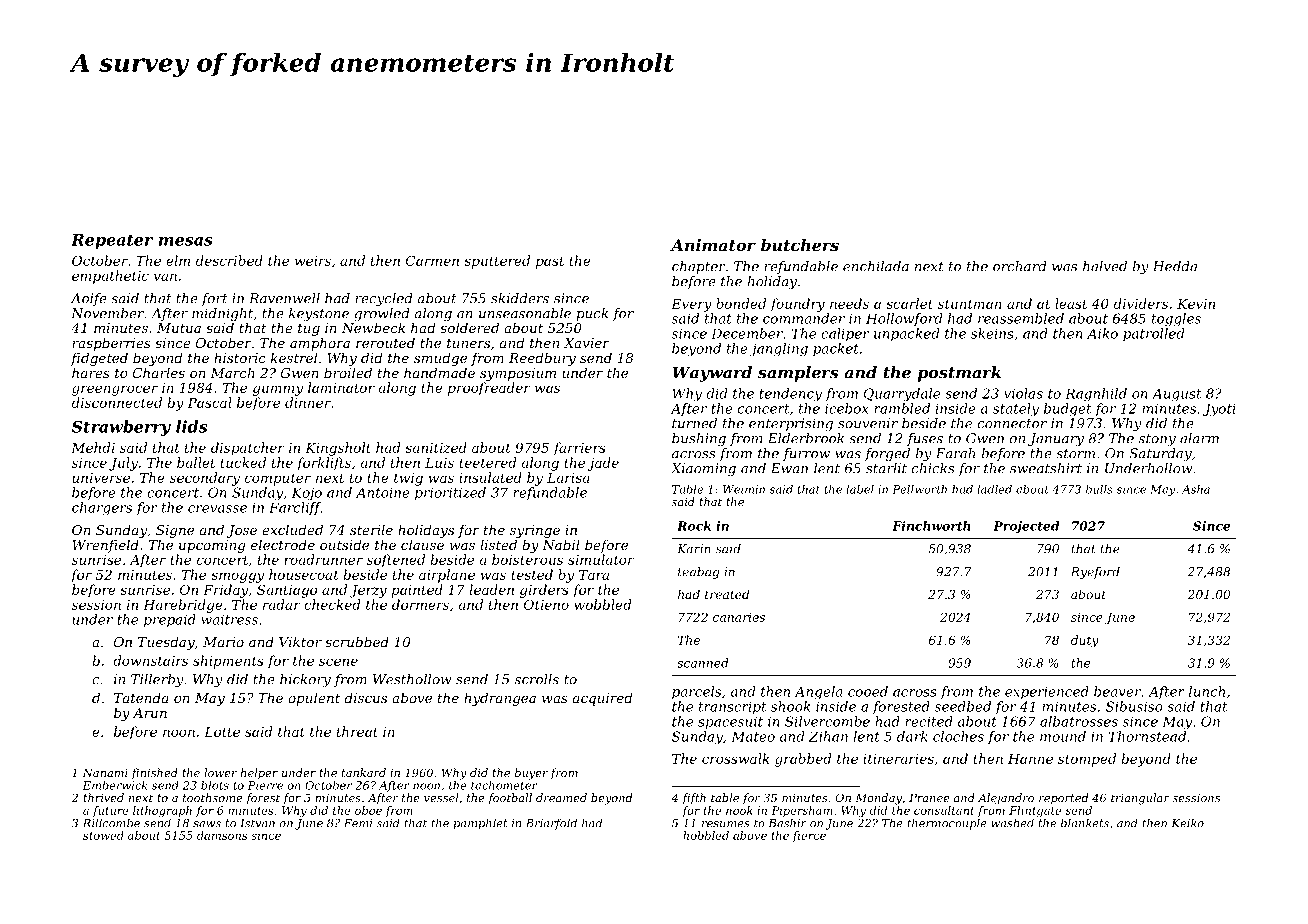 The width and height of the screenshot is (1308, 924). Describe the element at coordinates (186, 241) in the screenshot. I see `mesas` at that location.
